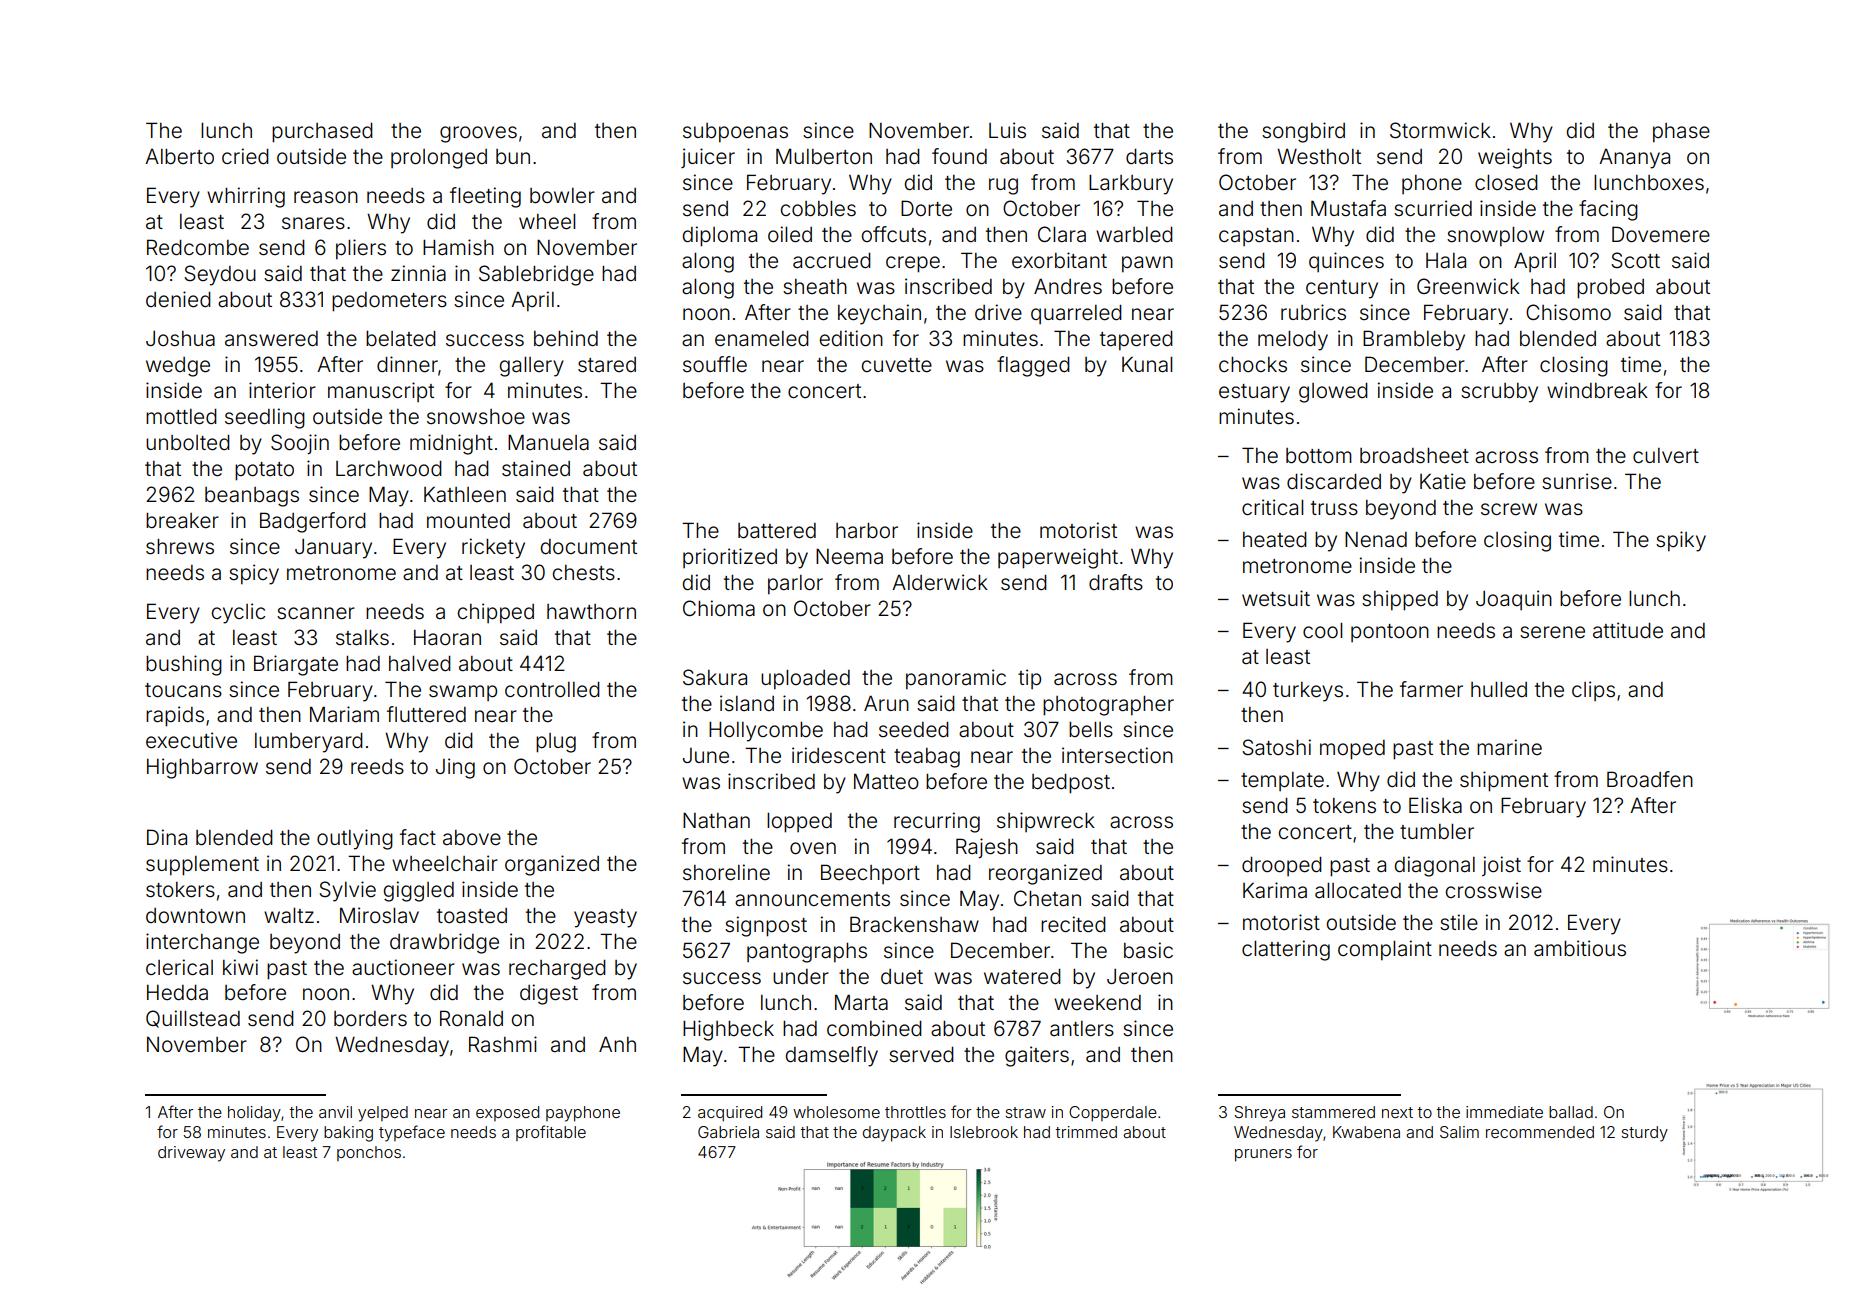  What do you see at coordinates (1650, 779) in the screenshot?
I see `Broadfen` at bounding box center [1650, 779].
